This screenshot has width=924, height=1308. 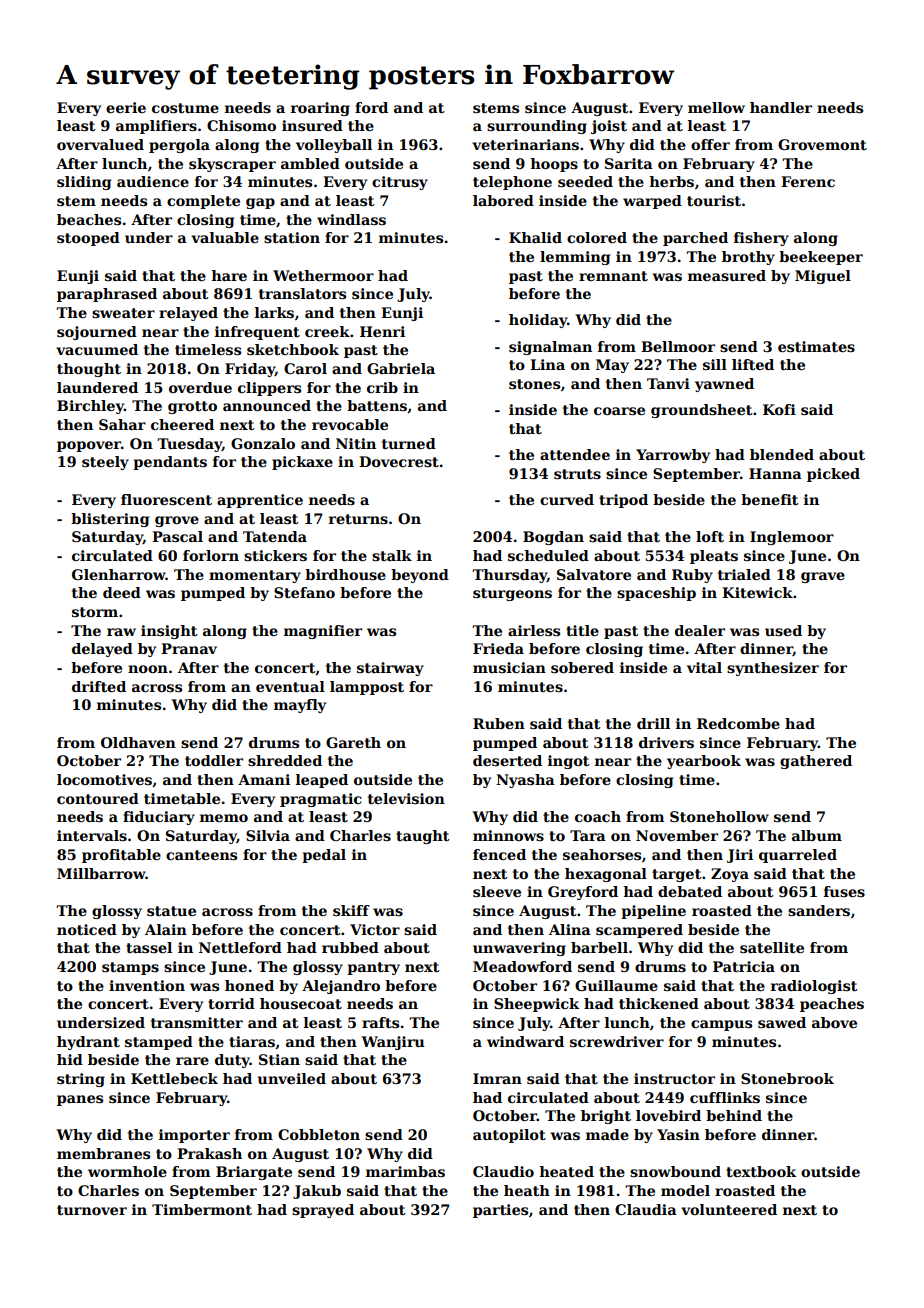 What do you see at coordinates (500, 1211) in the screenshot?
I see `parties` at bounding box center [500, 1211].
